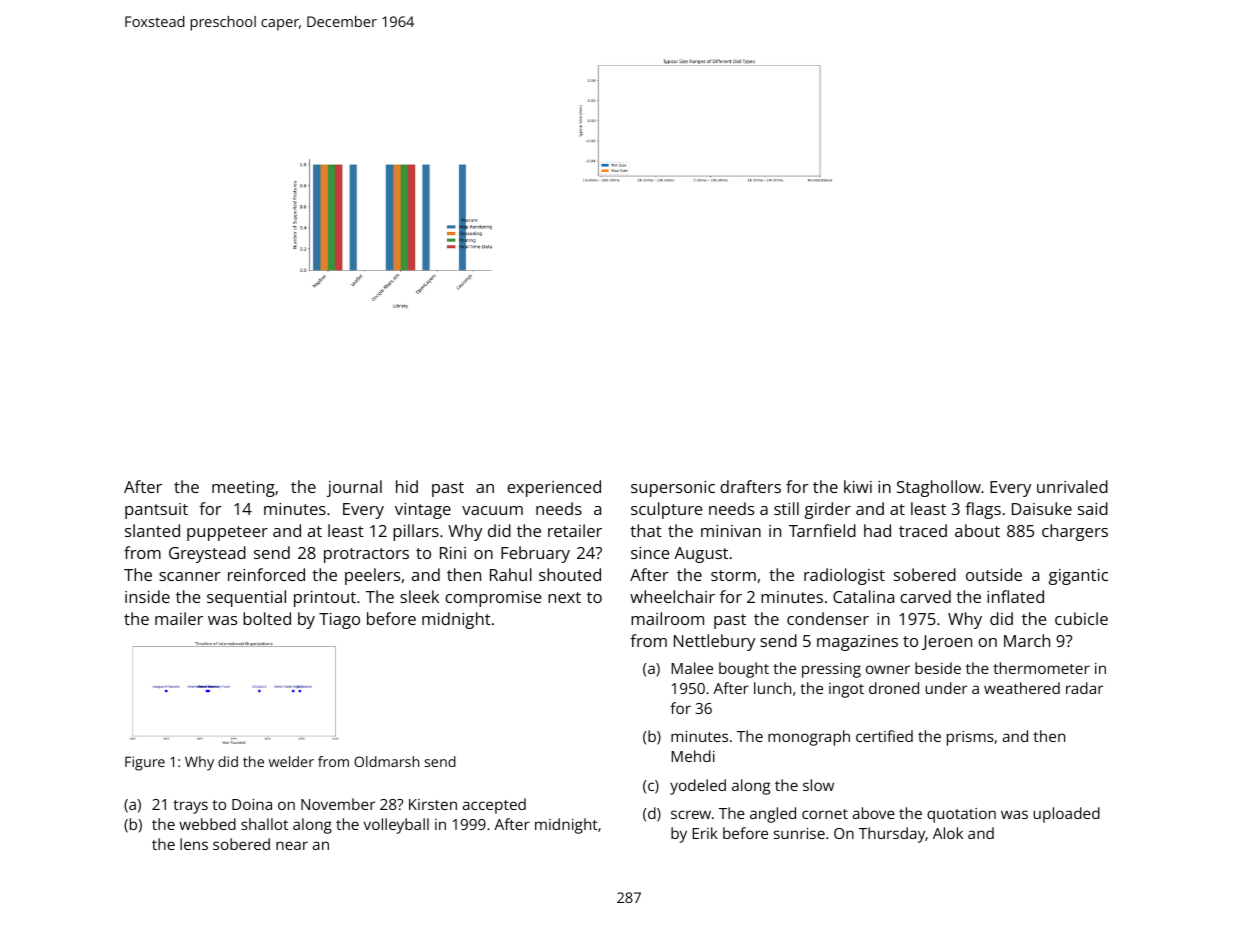  I want to click on bought, so click(744, 670).
